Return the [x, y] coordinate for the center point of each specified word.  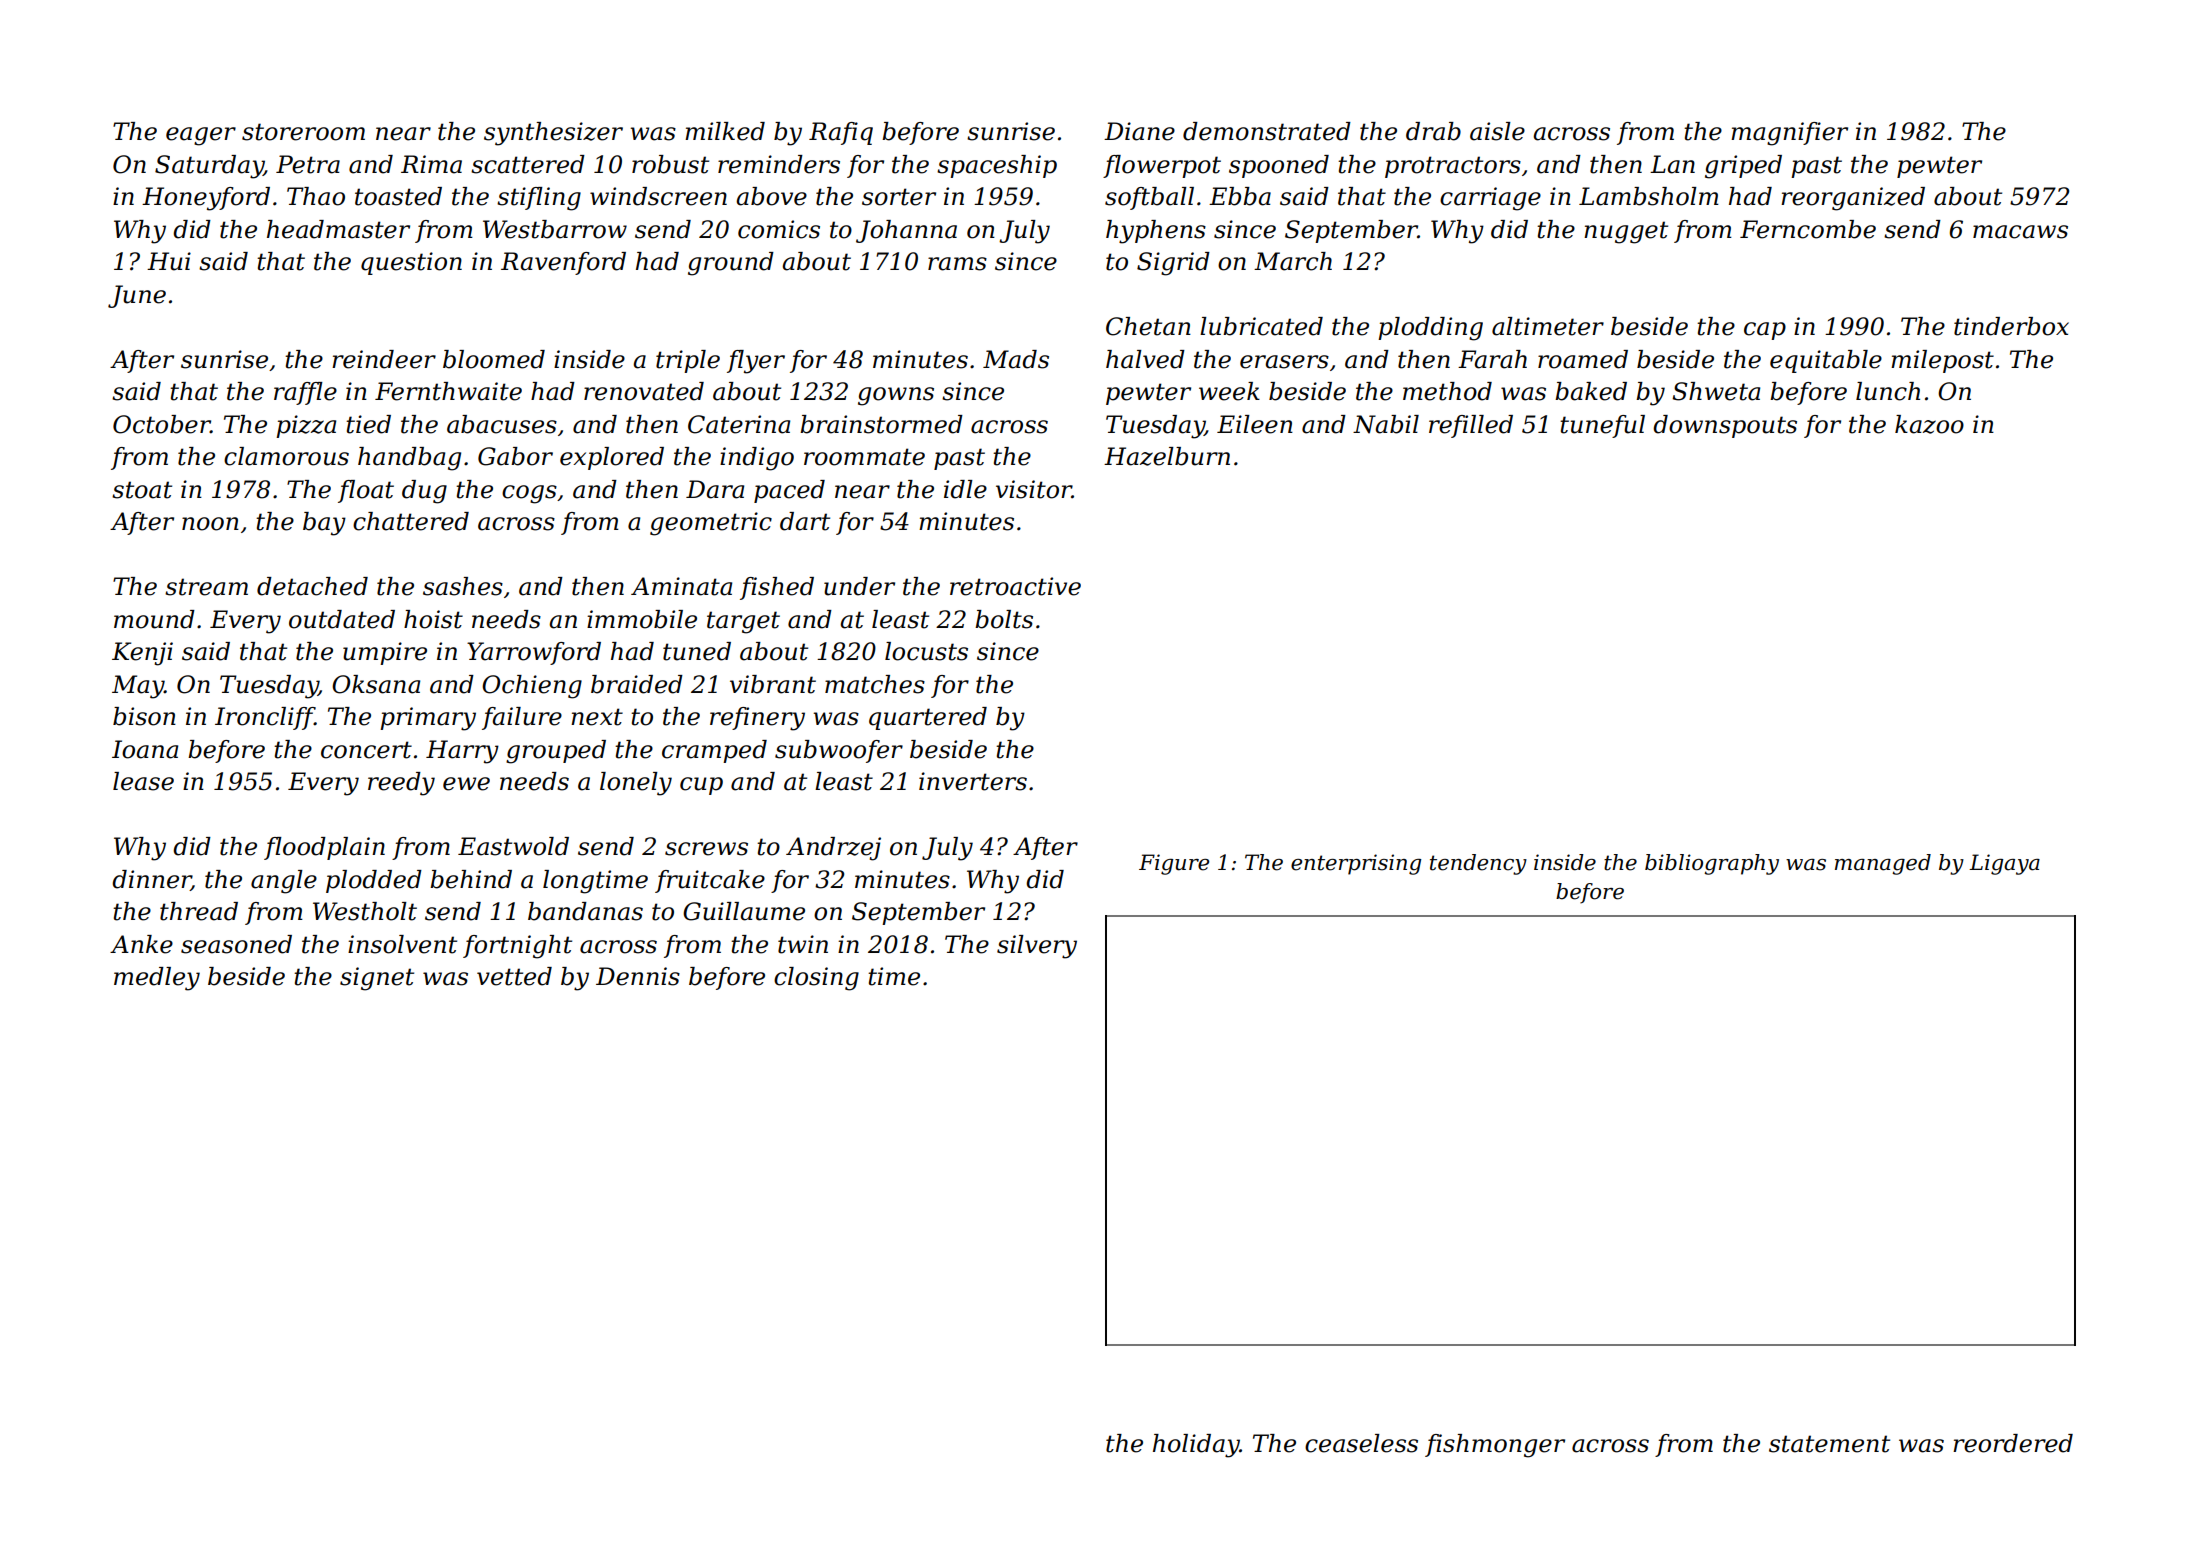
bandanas [585, 911]
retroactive [1015, 586]
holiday [1196, 1446]
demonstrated [1267, 131]
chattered [411, 521]
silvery [1037, 947]
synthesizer [553, 134]
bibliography [1712, 864]
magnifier [1789, 134]
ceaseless [1361, 1443]
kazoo [1929, 424]
